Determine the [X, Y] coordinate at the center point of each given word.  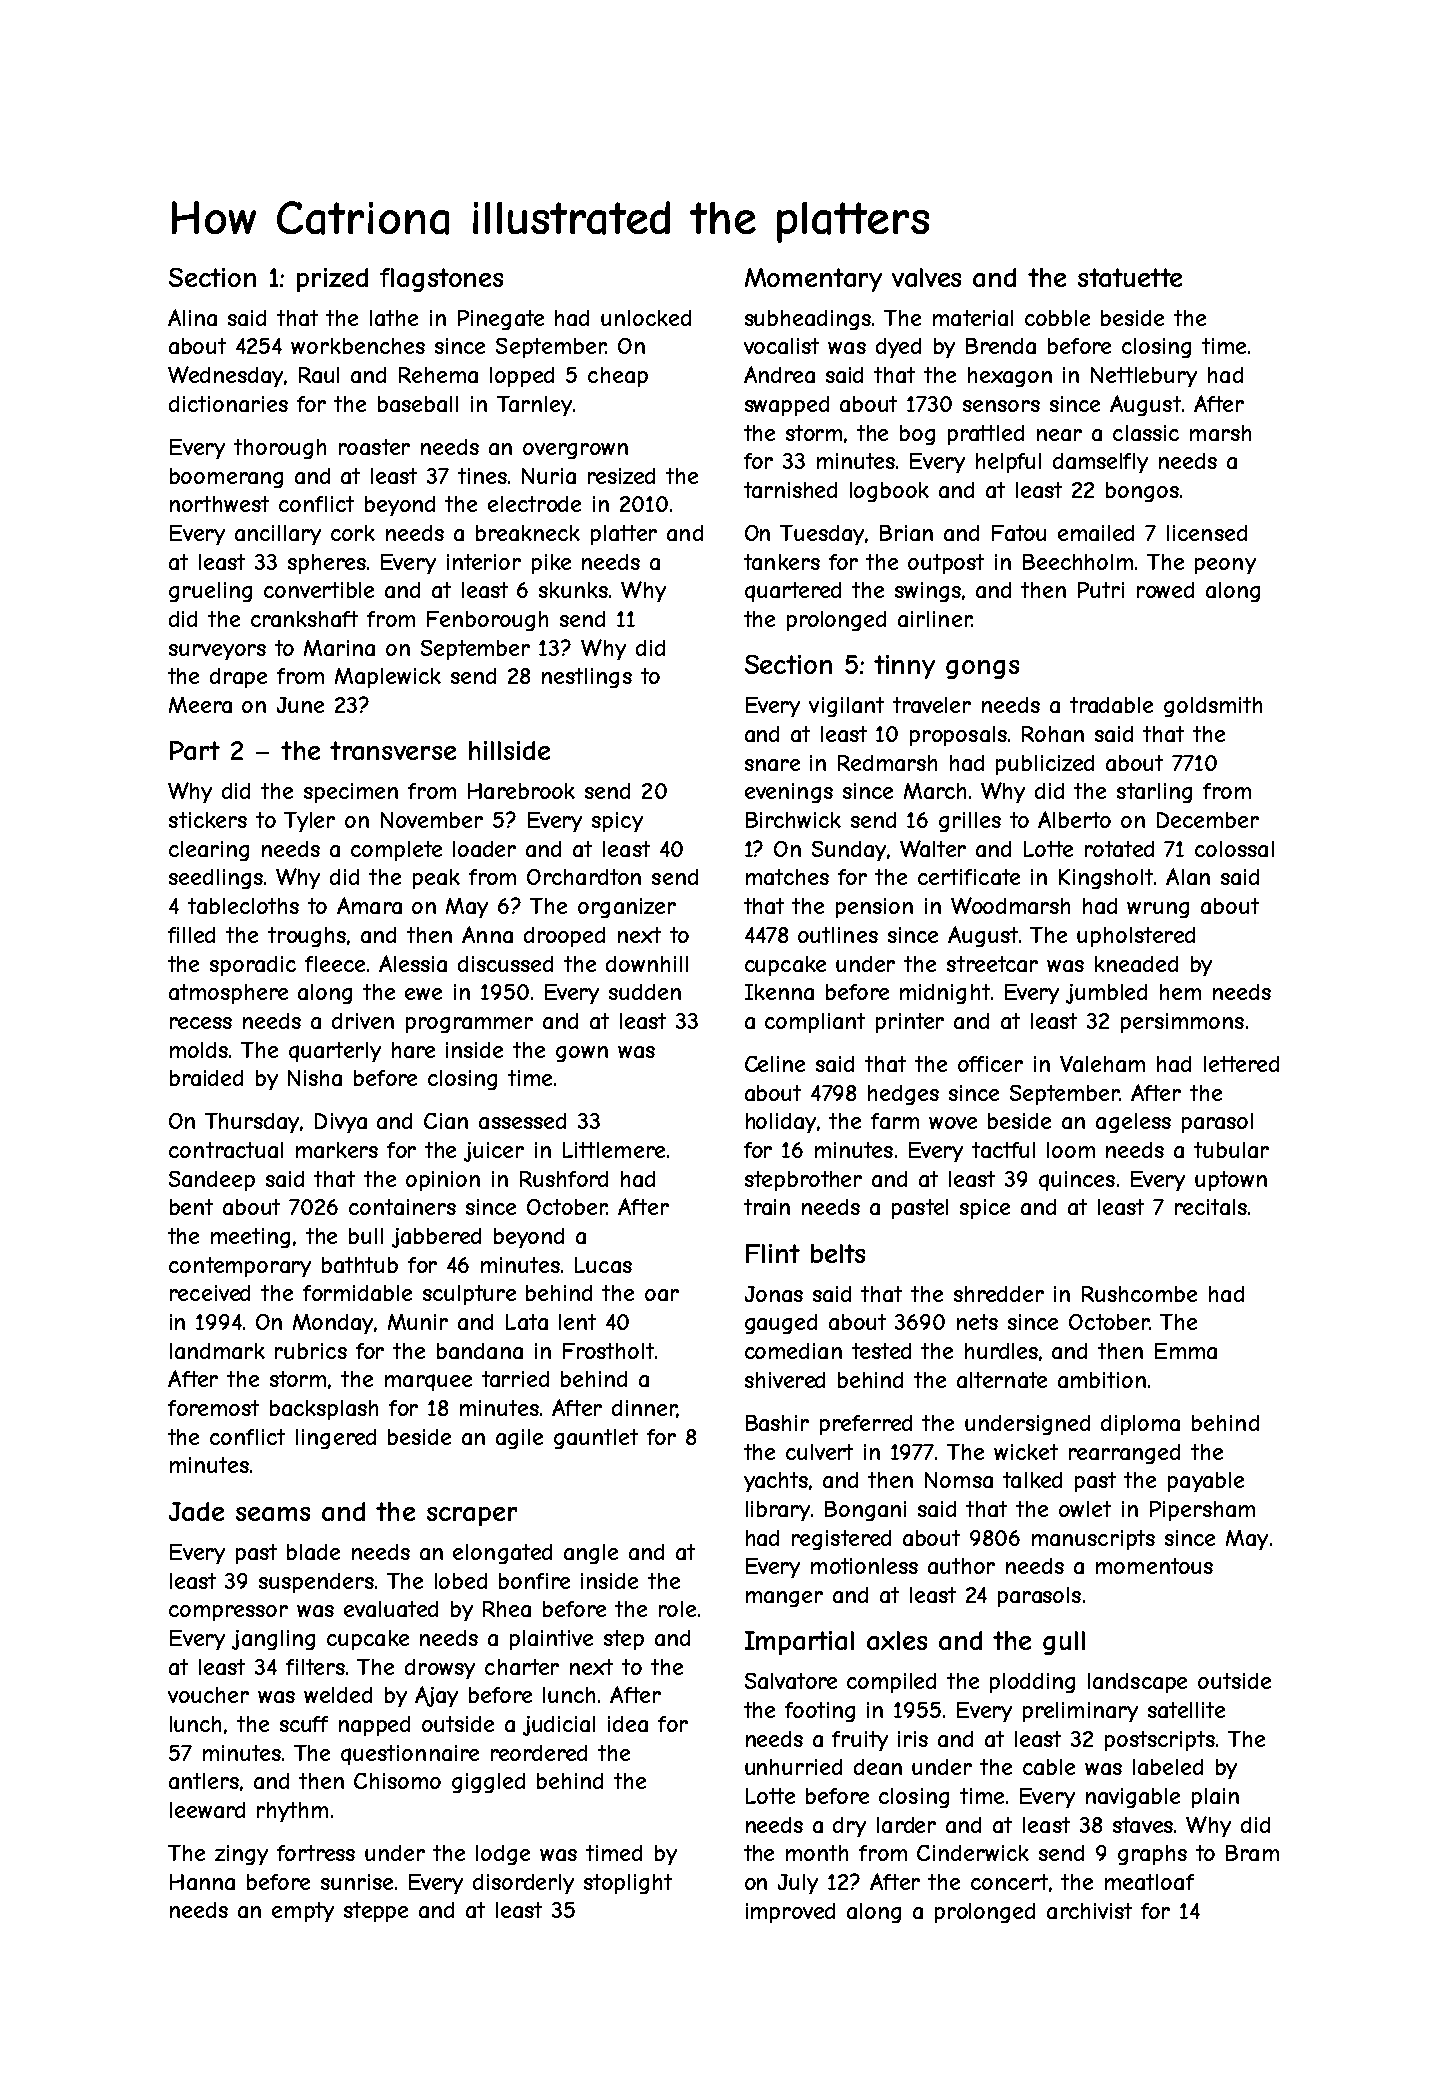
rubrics [311, 1351]
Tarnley [534, 406]
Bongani [865, 1511]
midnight [945, 994]
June [300, 705]
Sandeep [212, 1181]
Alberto [1074, 819]
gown [582, 1054]
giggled [488, 1783]
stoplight [628, 1884]
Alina [192, 317]
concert [1009, 1882]
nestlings [587, 678]
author [961, 1566]
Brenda [1001, 346]
